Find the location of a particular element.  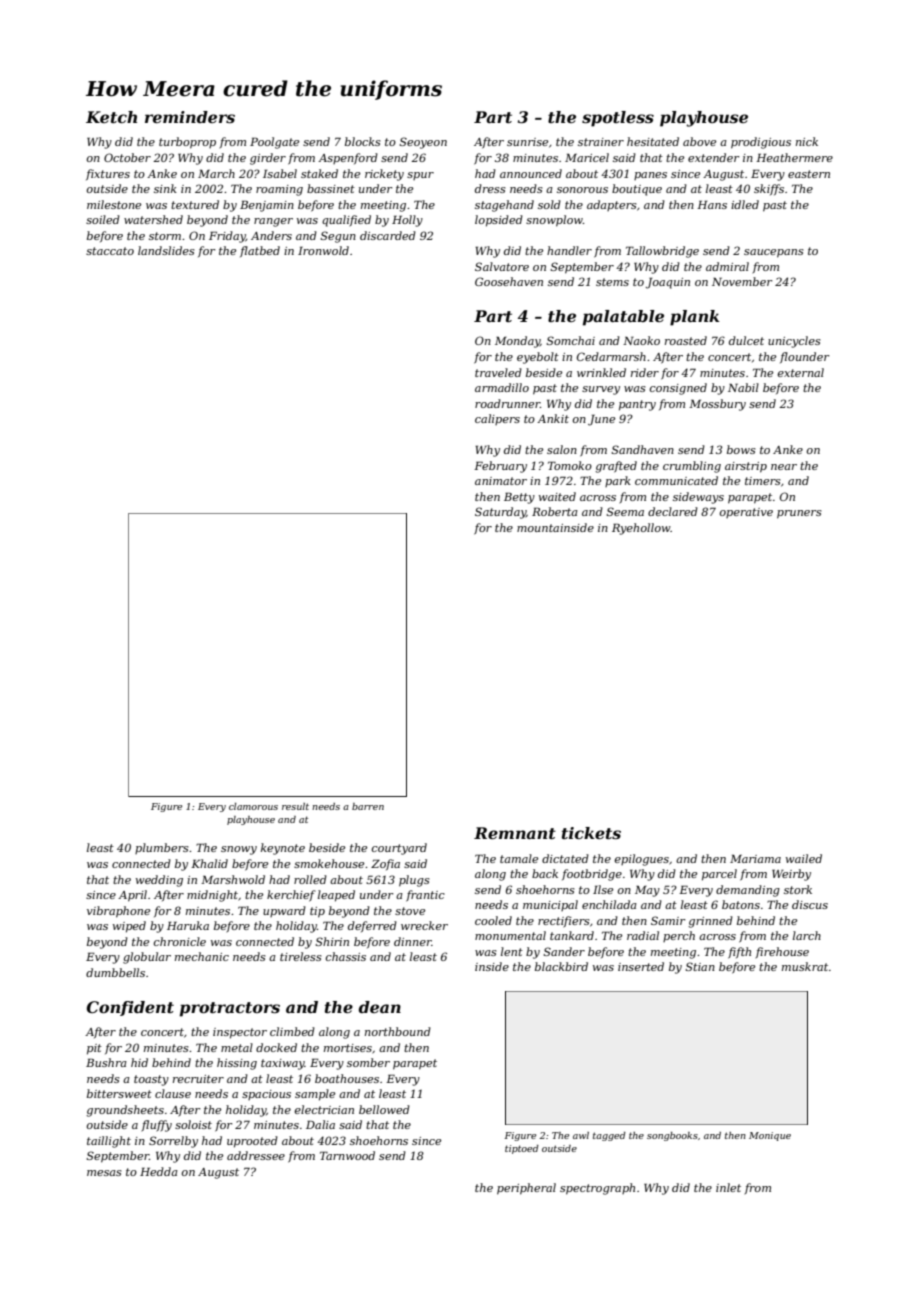

Anders is located at coordinates (271, 235).
